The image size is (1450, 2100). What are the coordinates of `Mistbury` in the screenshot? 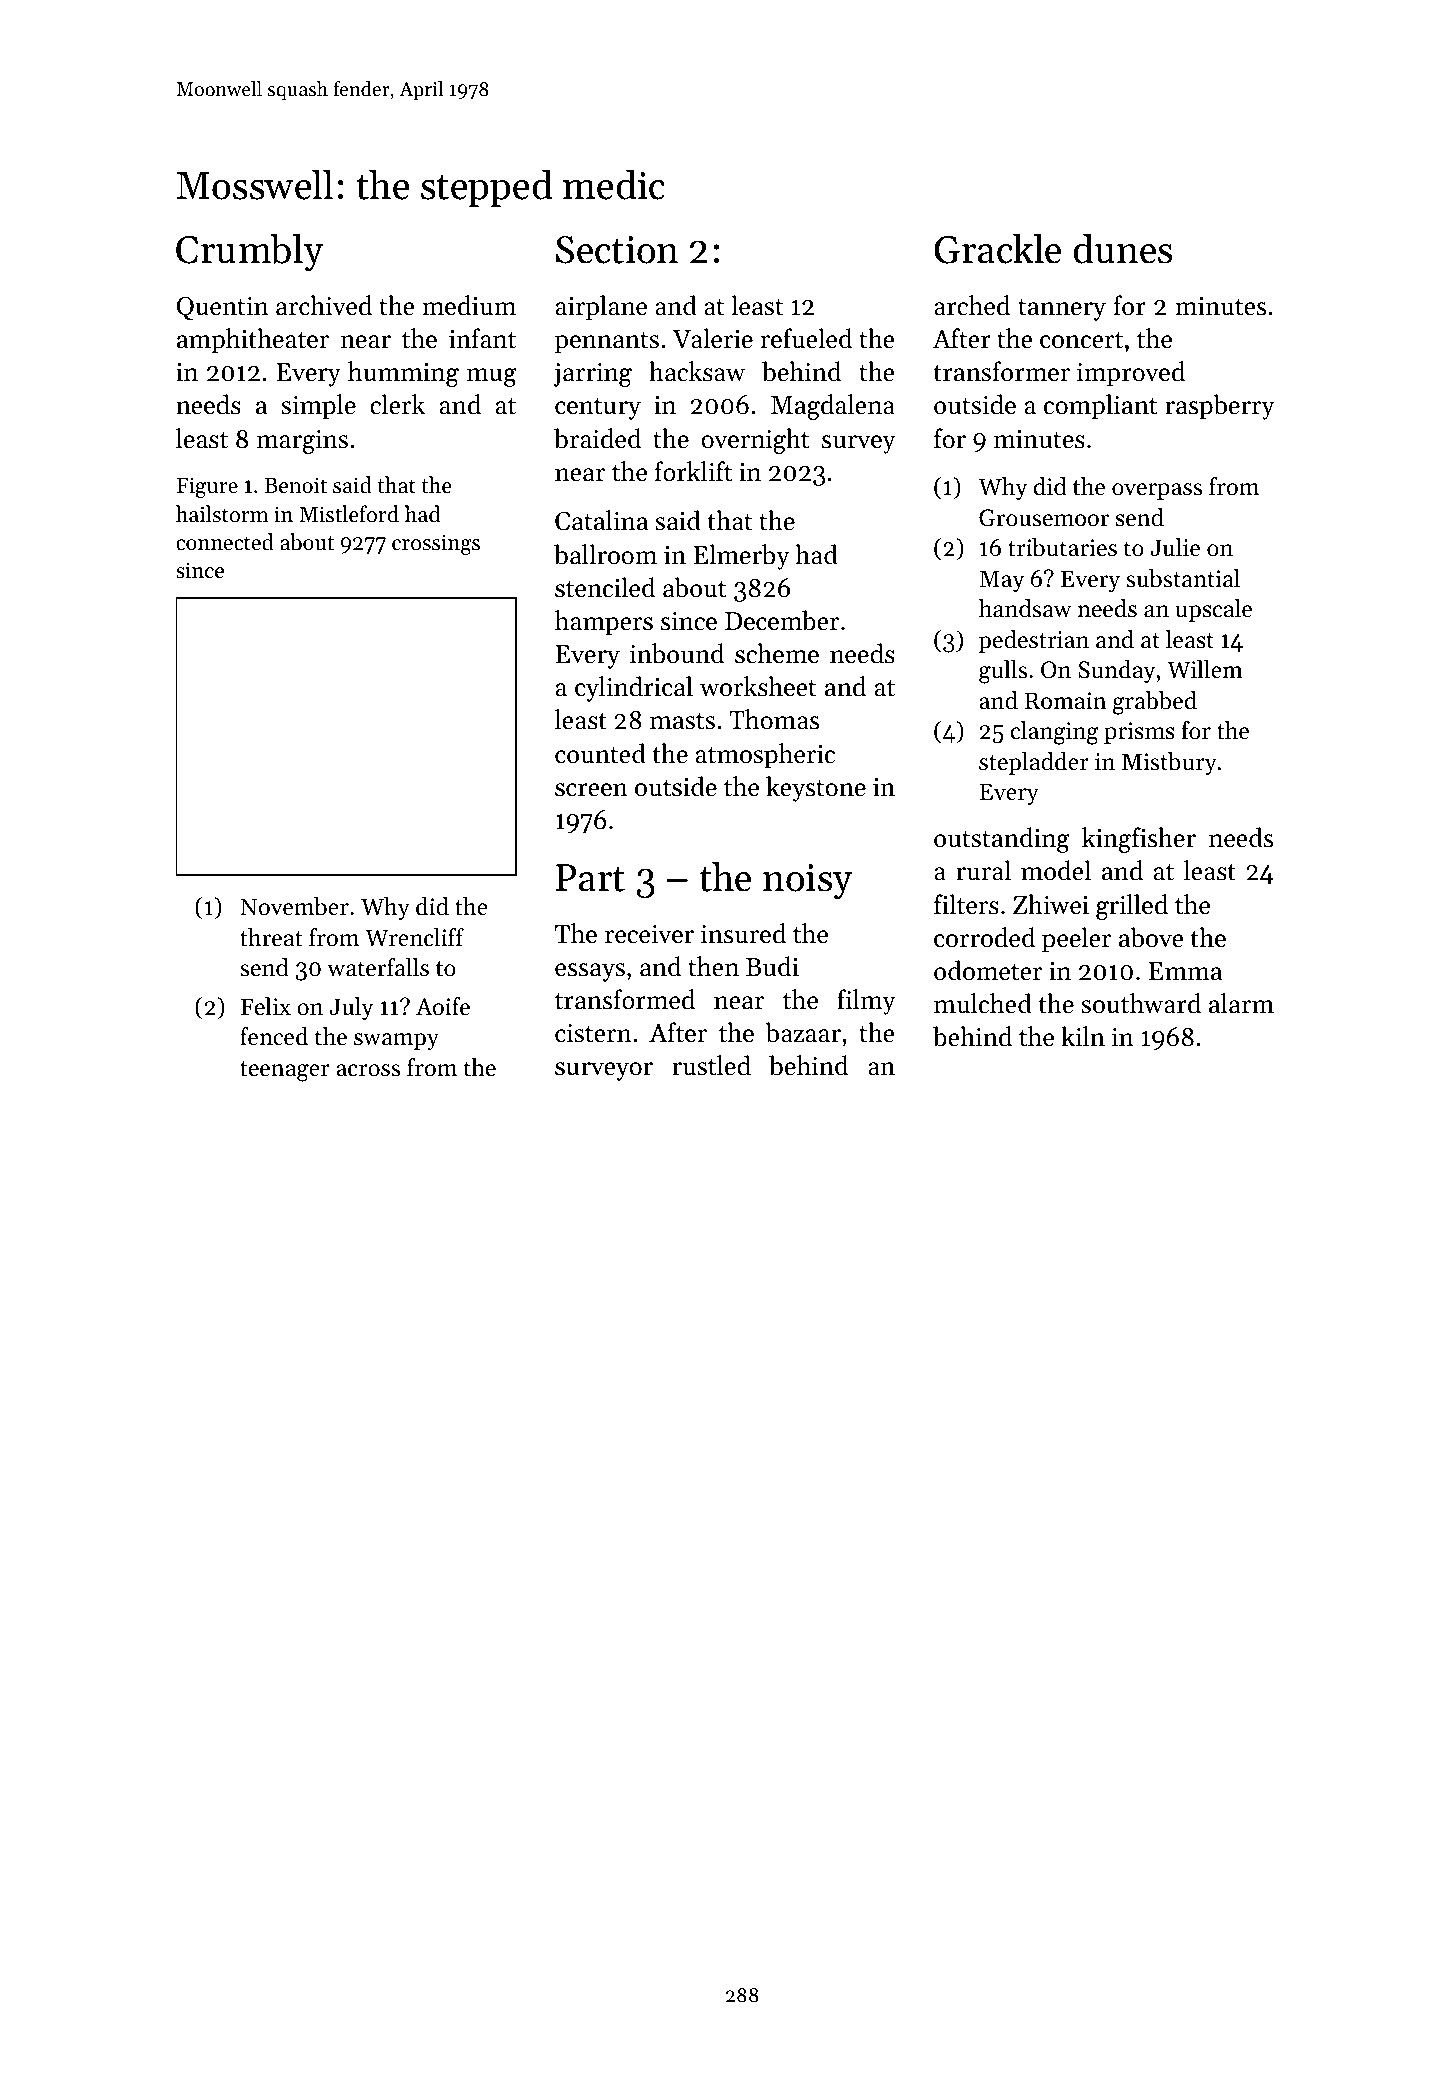 It's located at (1169, 763).
